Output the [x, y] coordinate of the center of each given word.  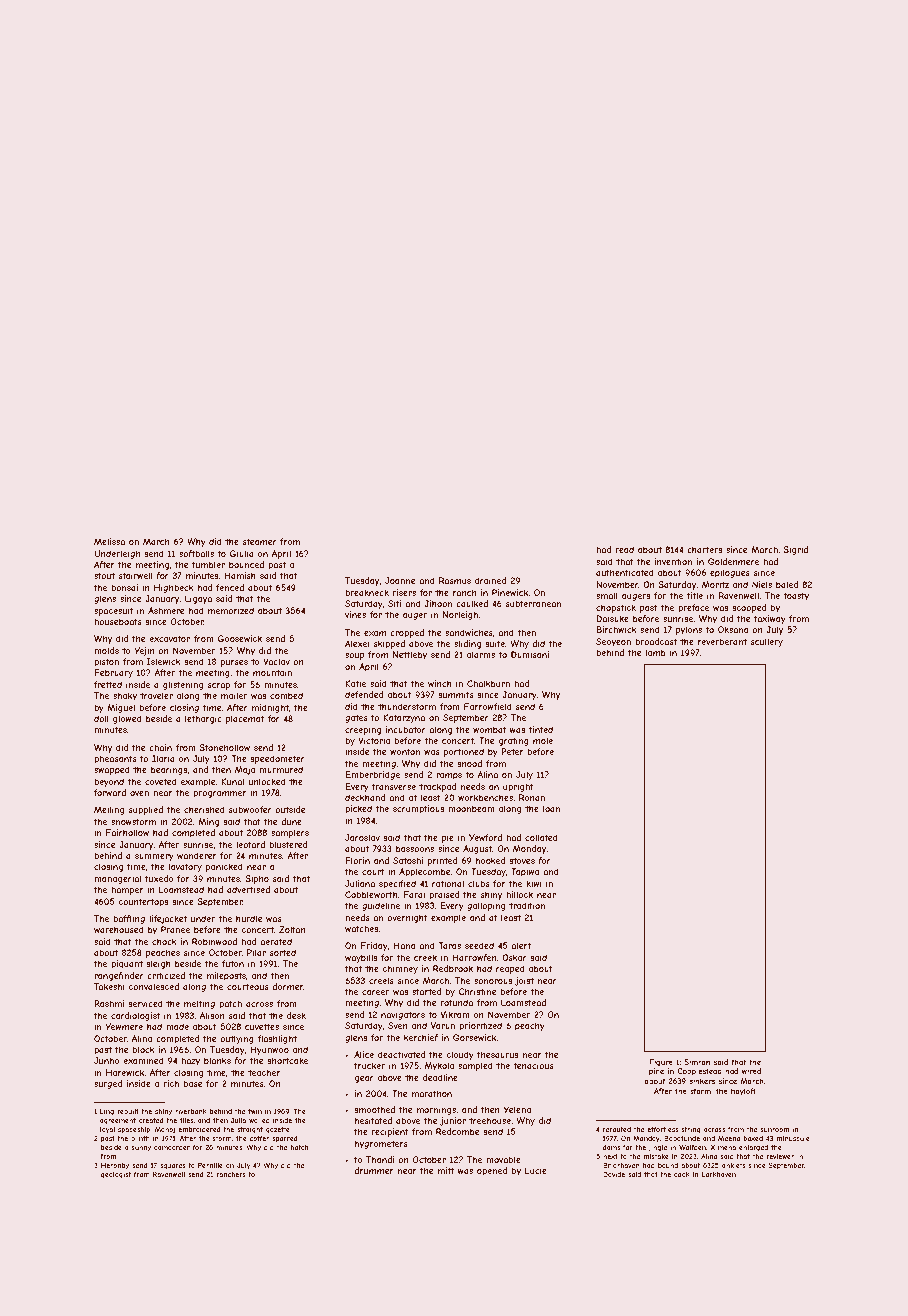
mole [543, 740]
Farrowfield [488, 706]
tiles [186, 1120]
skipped [389, 644]
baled [787, 584]
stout [104, 575]
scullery [767, 642]
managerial [117, 879]
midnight [270, 708]
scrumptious [418, 809]
